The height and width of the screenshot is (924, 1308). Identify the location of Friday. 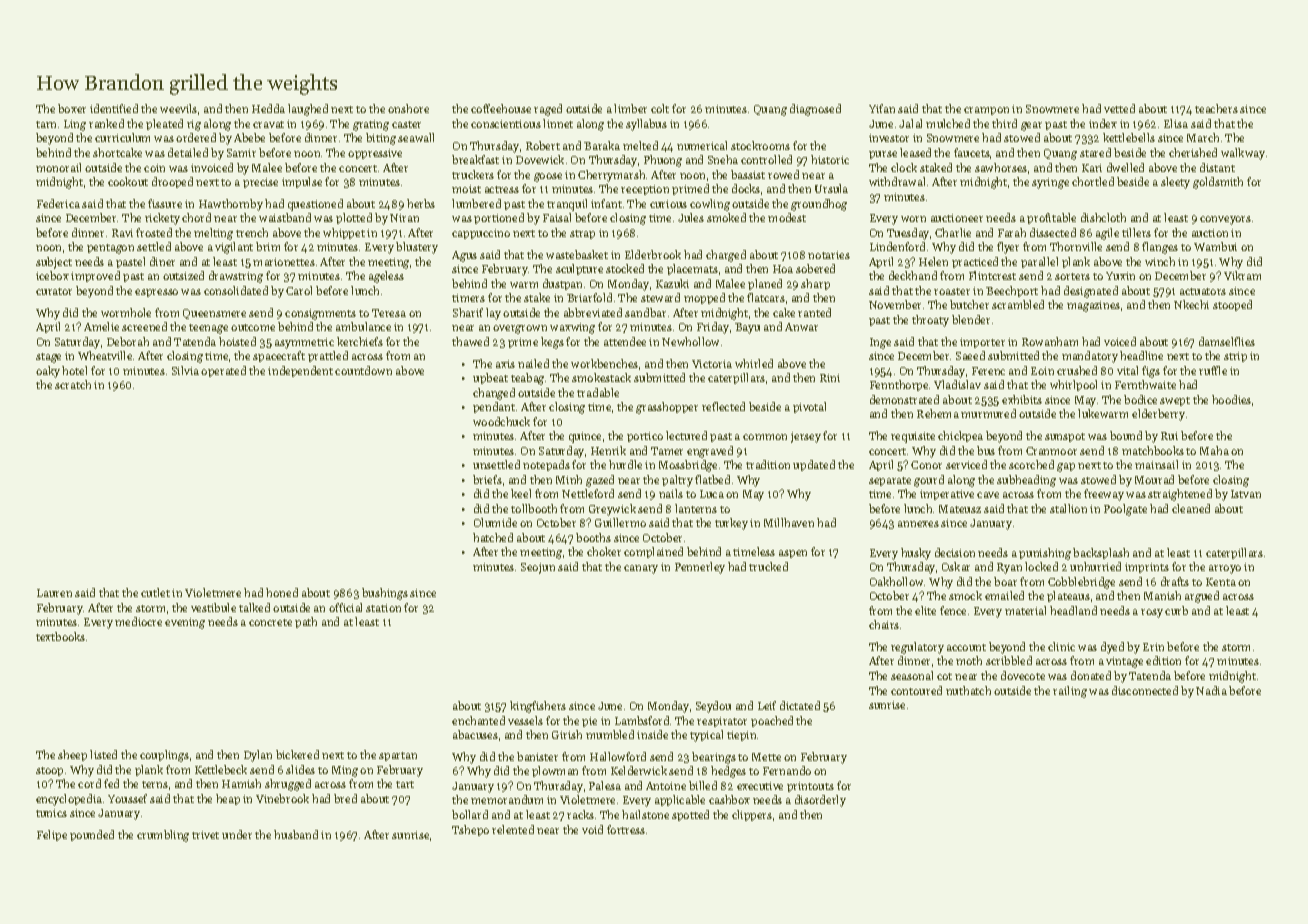
(713, 328).
